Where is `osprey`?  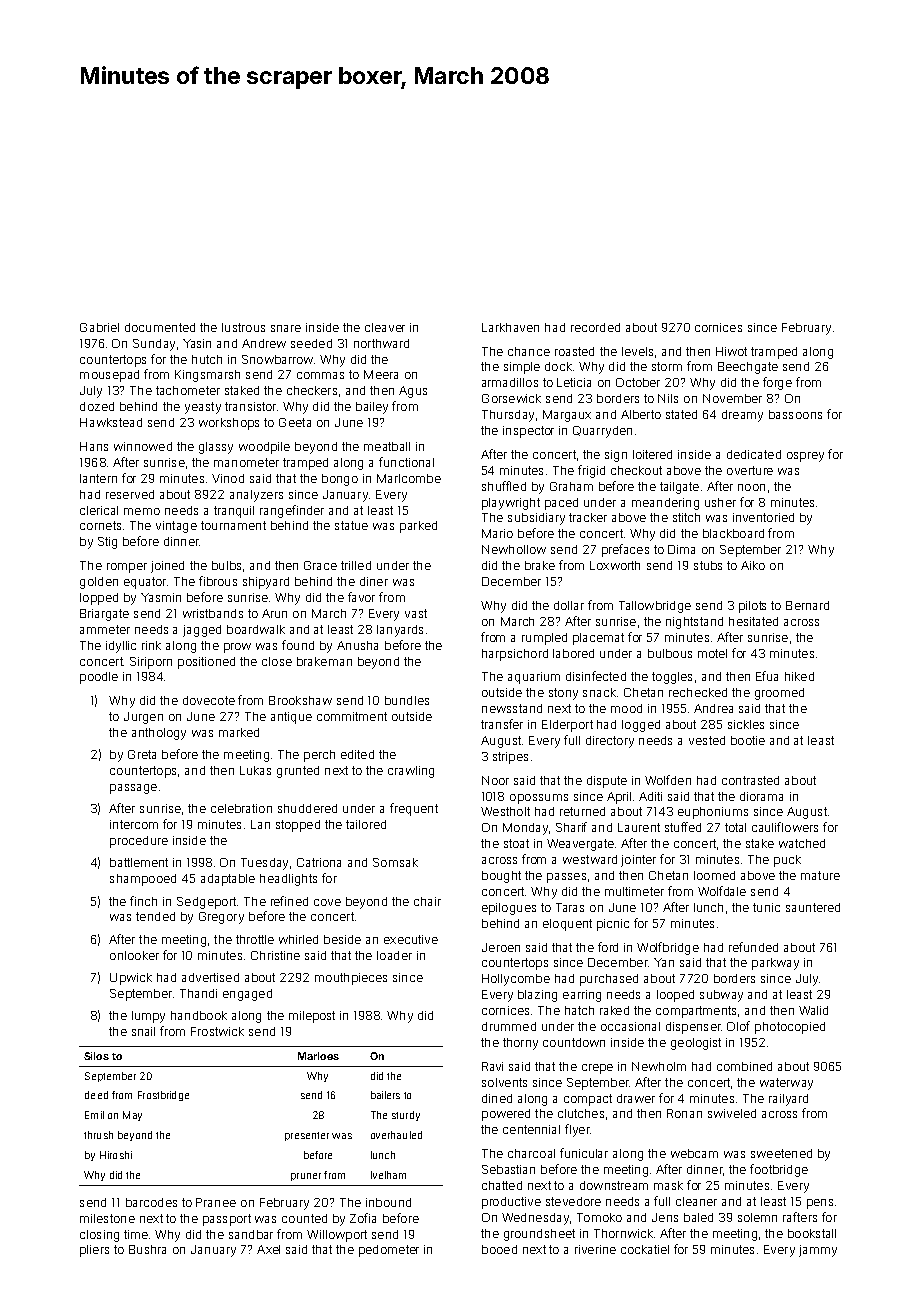 osprey is located at coordinates (805, 457).
